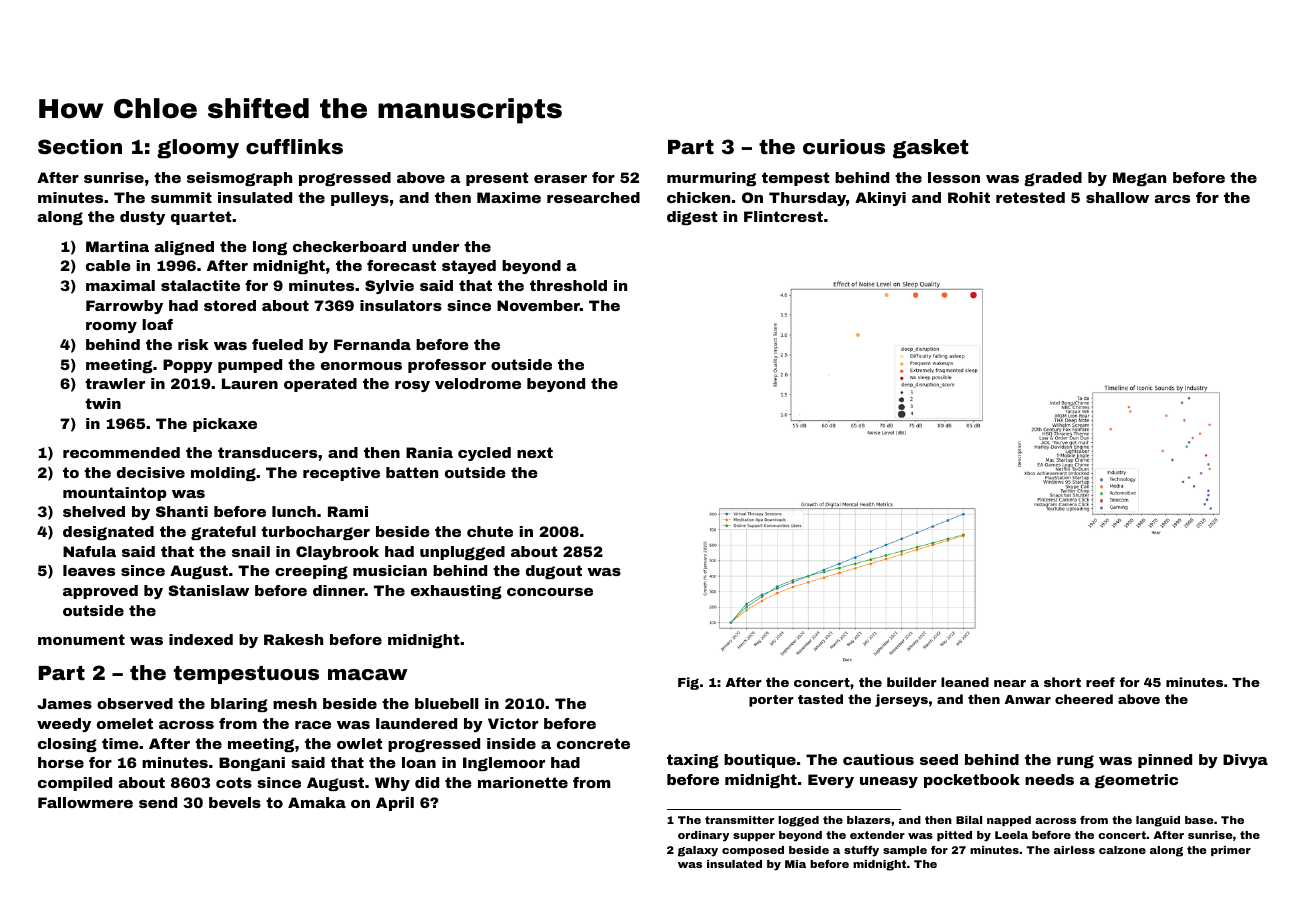  What do you see at coordinates (1100, 682) in the screenshot?
I see `reef` at bounding box center [1100, 682].
